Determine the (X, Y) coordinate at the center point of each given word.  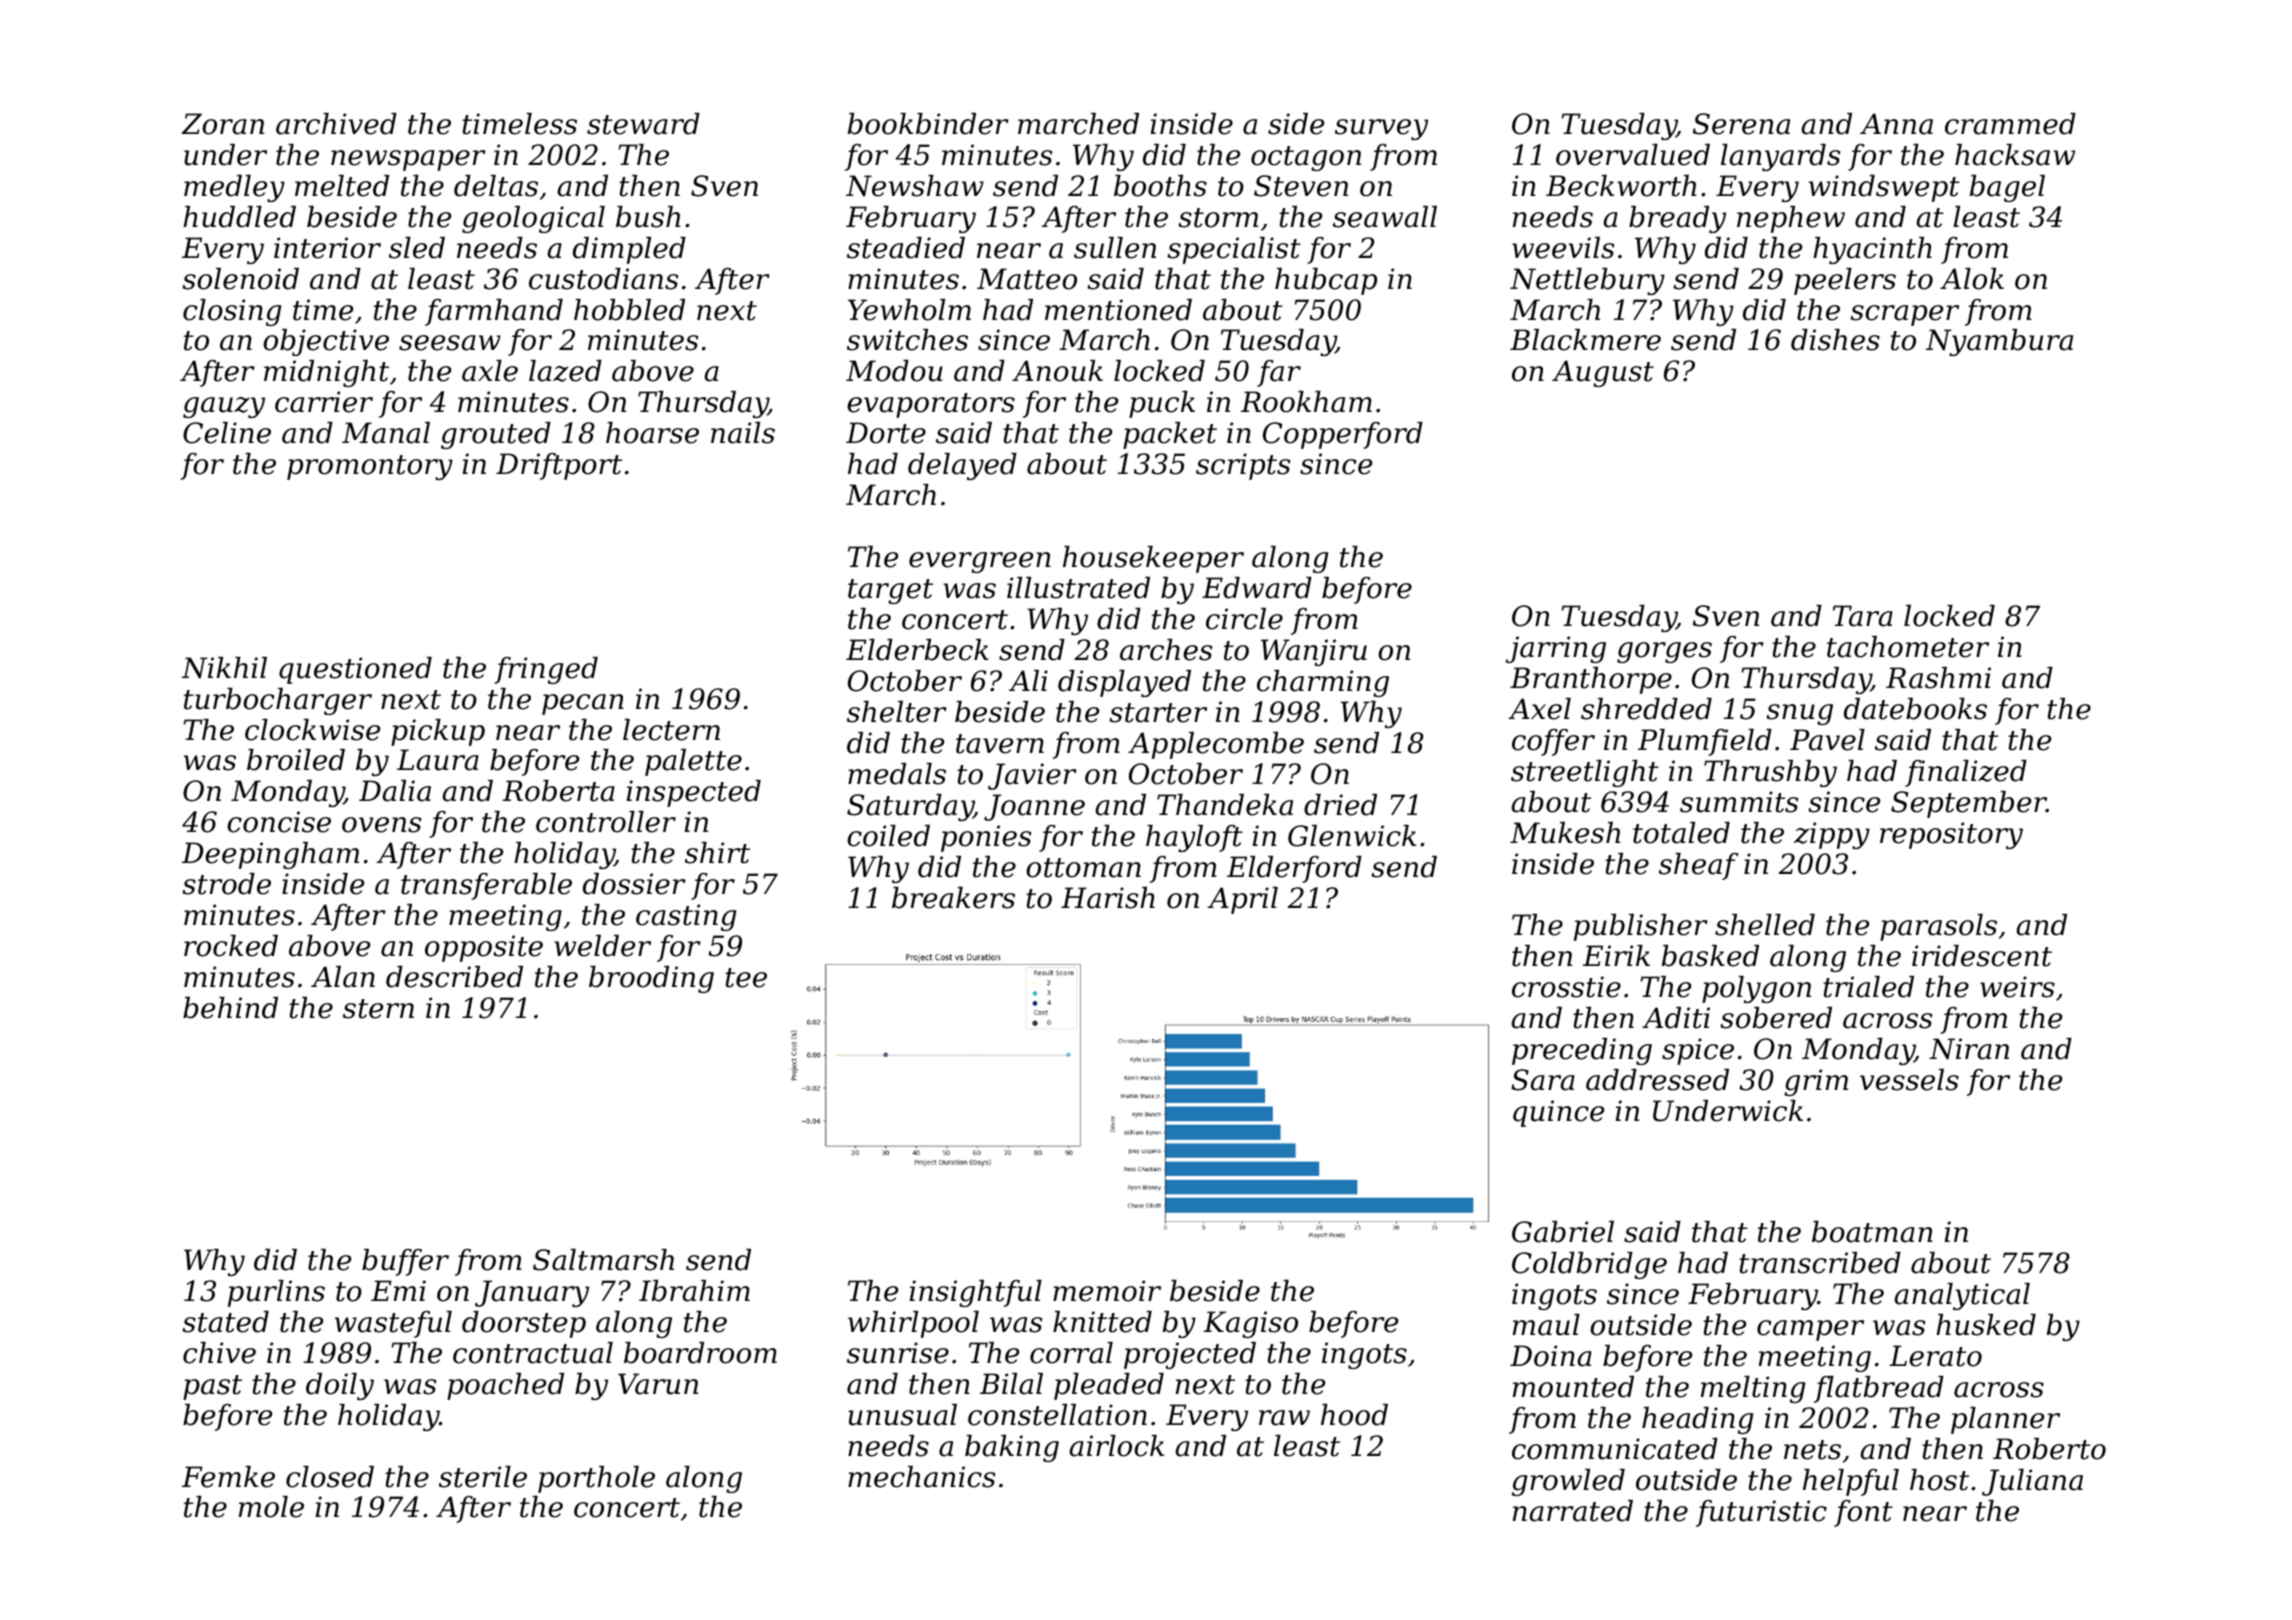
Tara (1863, 616)
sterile (483, 1477)
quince (1558, 1113)
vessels (1909, 1080)
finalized (1966, 773)
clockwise (312, 730)
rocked (231, 946)
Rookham (1306, 402)
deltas (496, 186)
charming (1323, 683)
